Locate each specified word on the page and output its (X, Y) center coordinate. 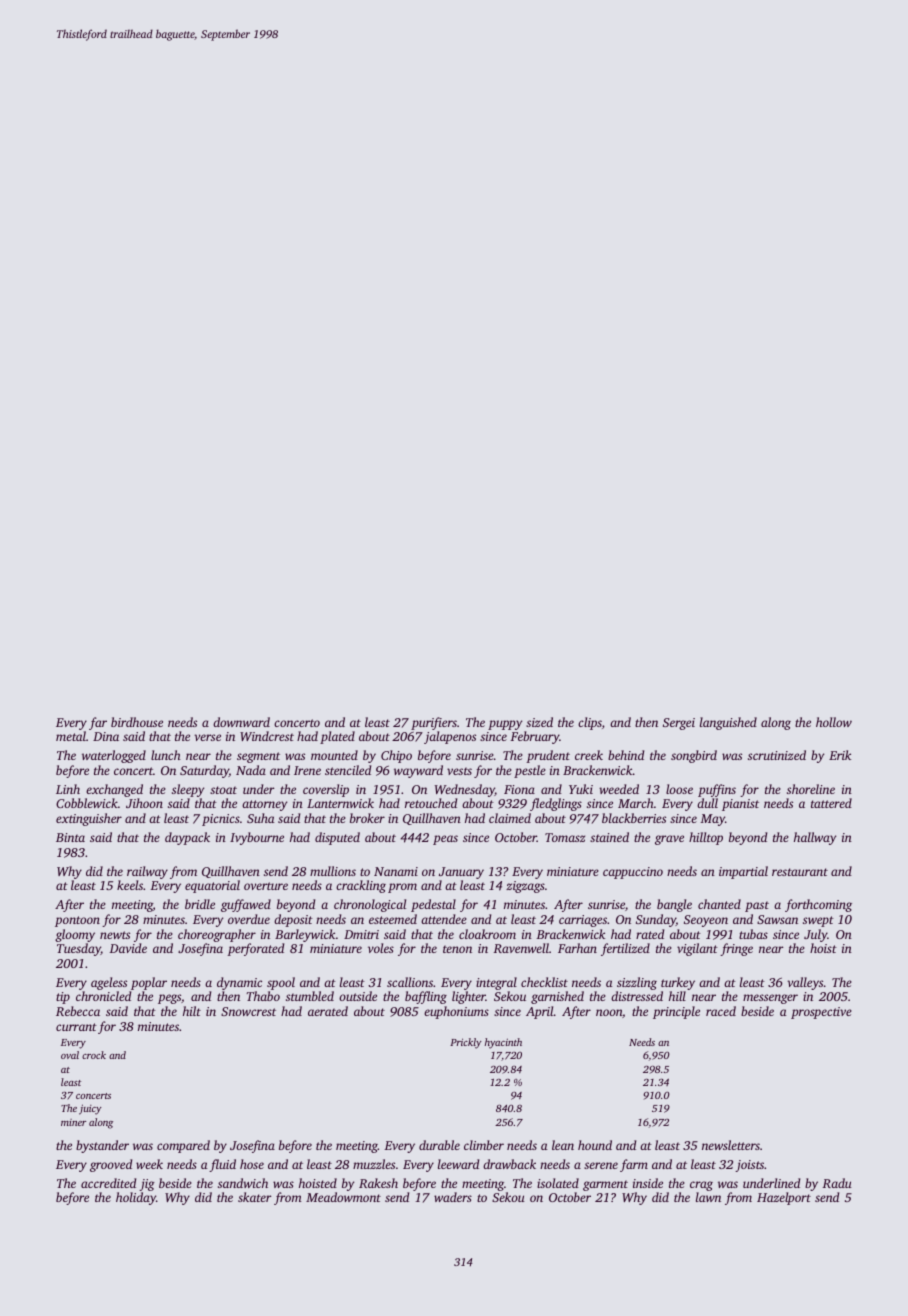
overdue (249, 919)
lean (563, 1145)
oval (70, 1055)
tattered (831, 803)
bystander (102, 1146)
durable (439, 1145)
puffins (717, 790)
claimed (510, 818)
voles (381, 948)
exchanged (114, 790)
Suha (261, 818)
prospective (821, 1013)
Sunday (656, 920)
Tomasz (565, 837)
